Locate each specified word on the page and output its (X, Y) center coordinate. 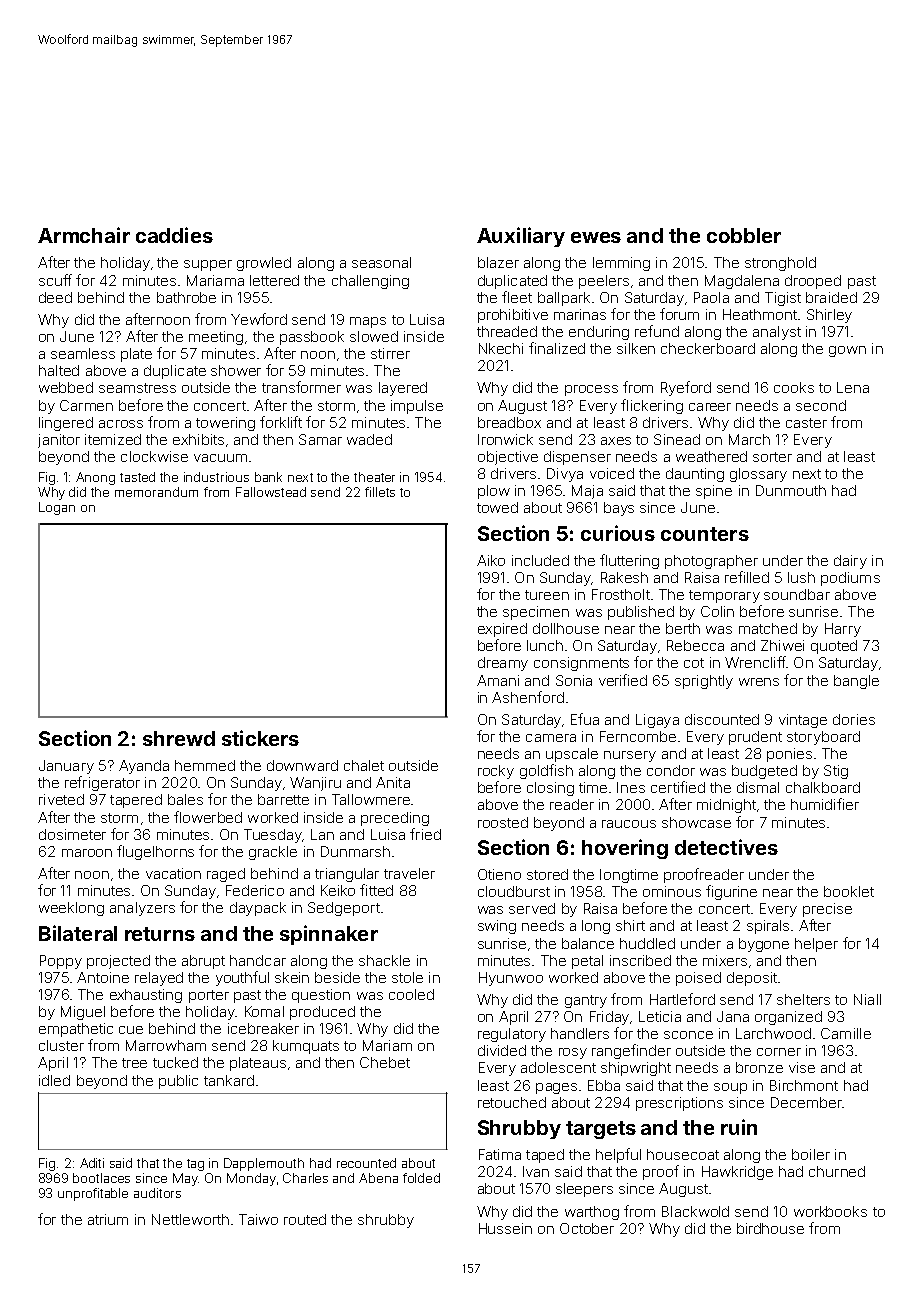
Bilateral (78, 933)
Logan (57, 508)
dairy (850, 562)
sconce (688, 1035)
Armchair (84, 235)
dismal (758, 787)
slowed (374, 336)
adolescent (558, 1067)
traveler (409, 873)
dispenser (577, 458)
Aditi (92, 1163)
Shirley (829, 316)
